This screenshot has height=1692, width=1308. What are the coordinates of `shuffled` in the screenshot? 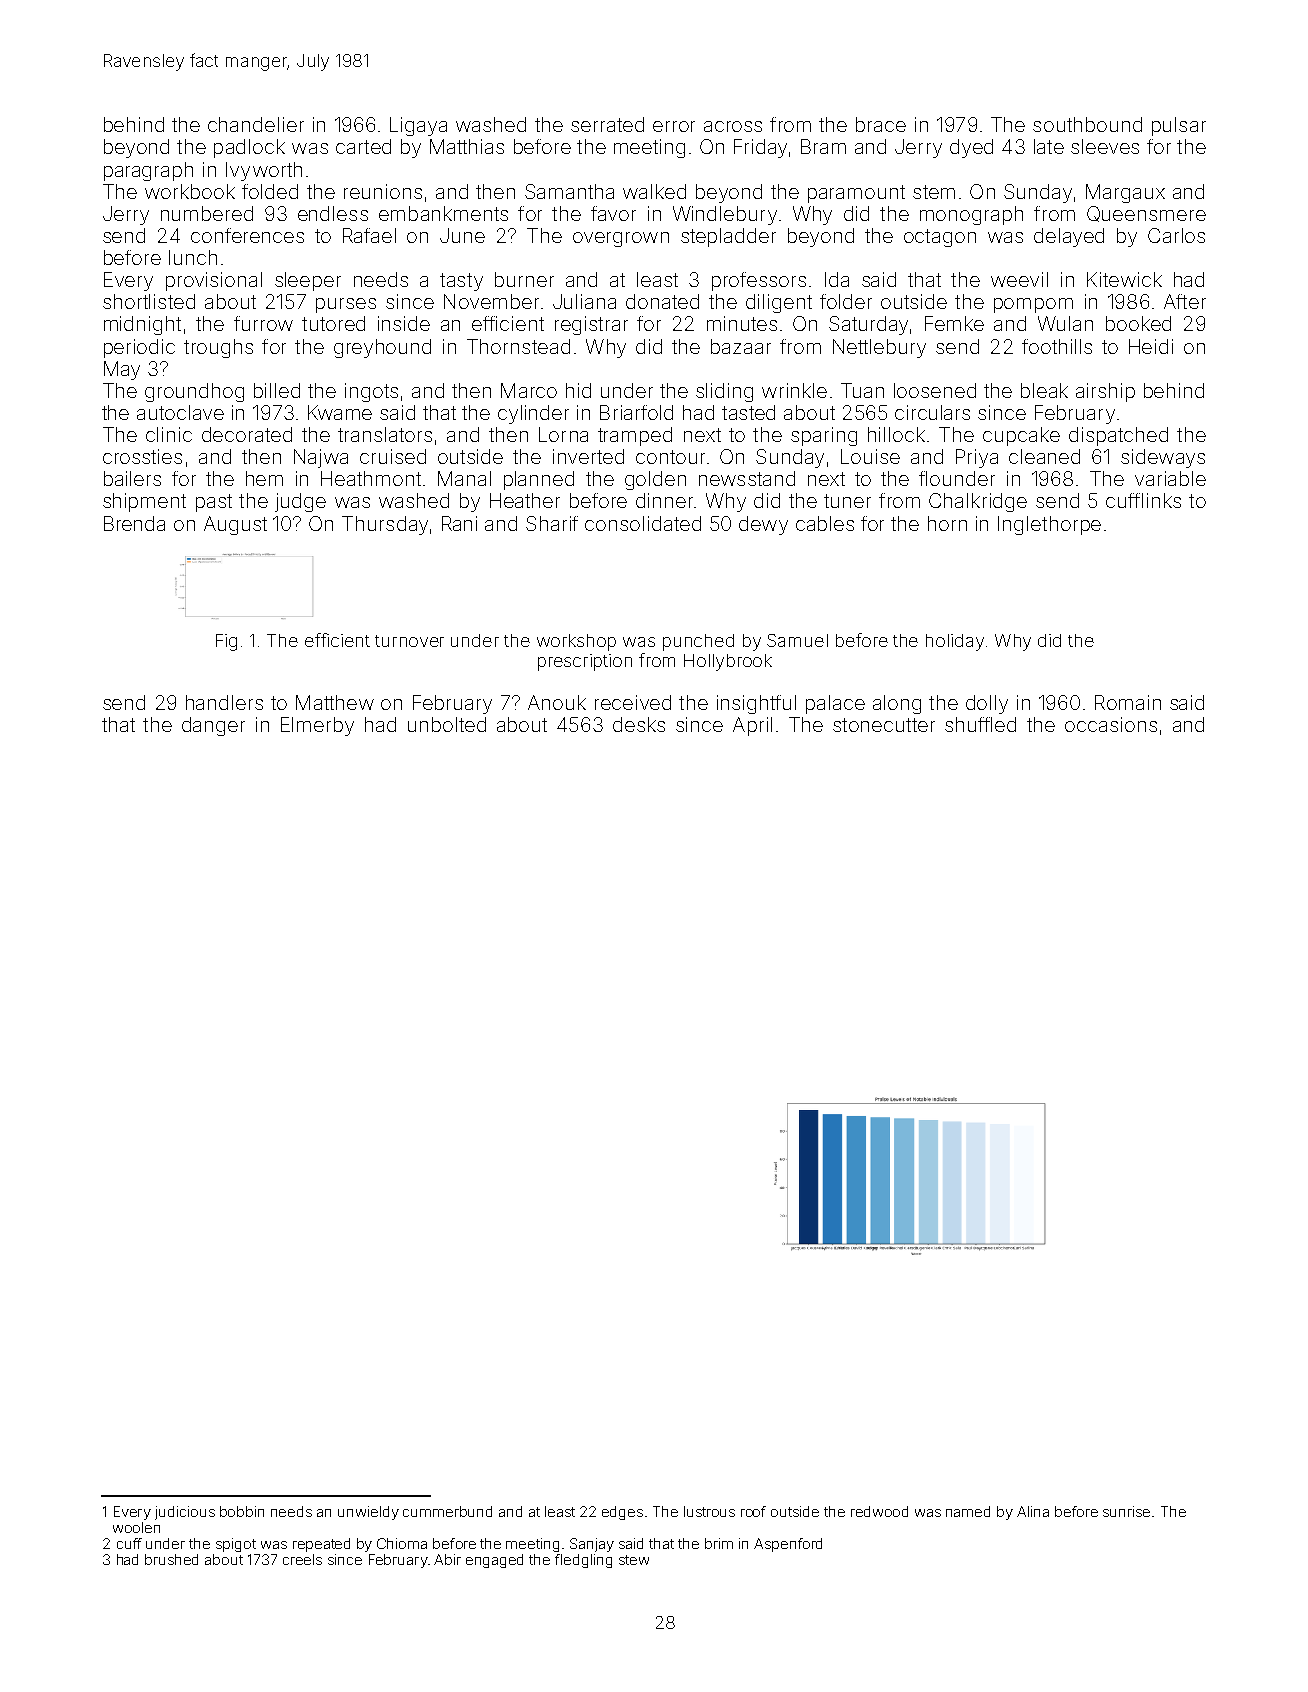 It's located at (980, 724).
